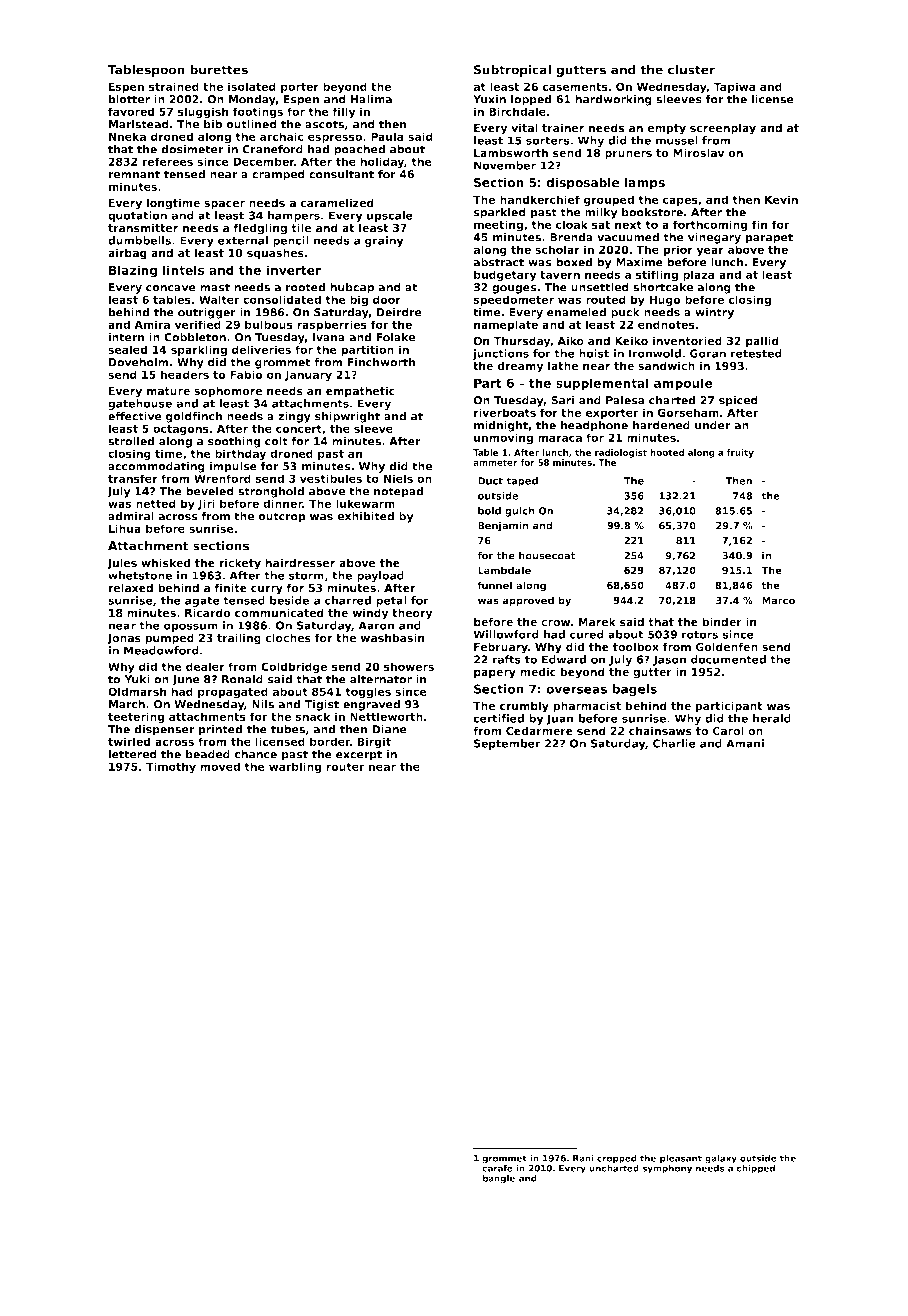 This screenshot has width=908, height=1316. Describe the element at coordinates (512, 71) in the screenshot. I see `Subtropical` at that location.
